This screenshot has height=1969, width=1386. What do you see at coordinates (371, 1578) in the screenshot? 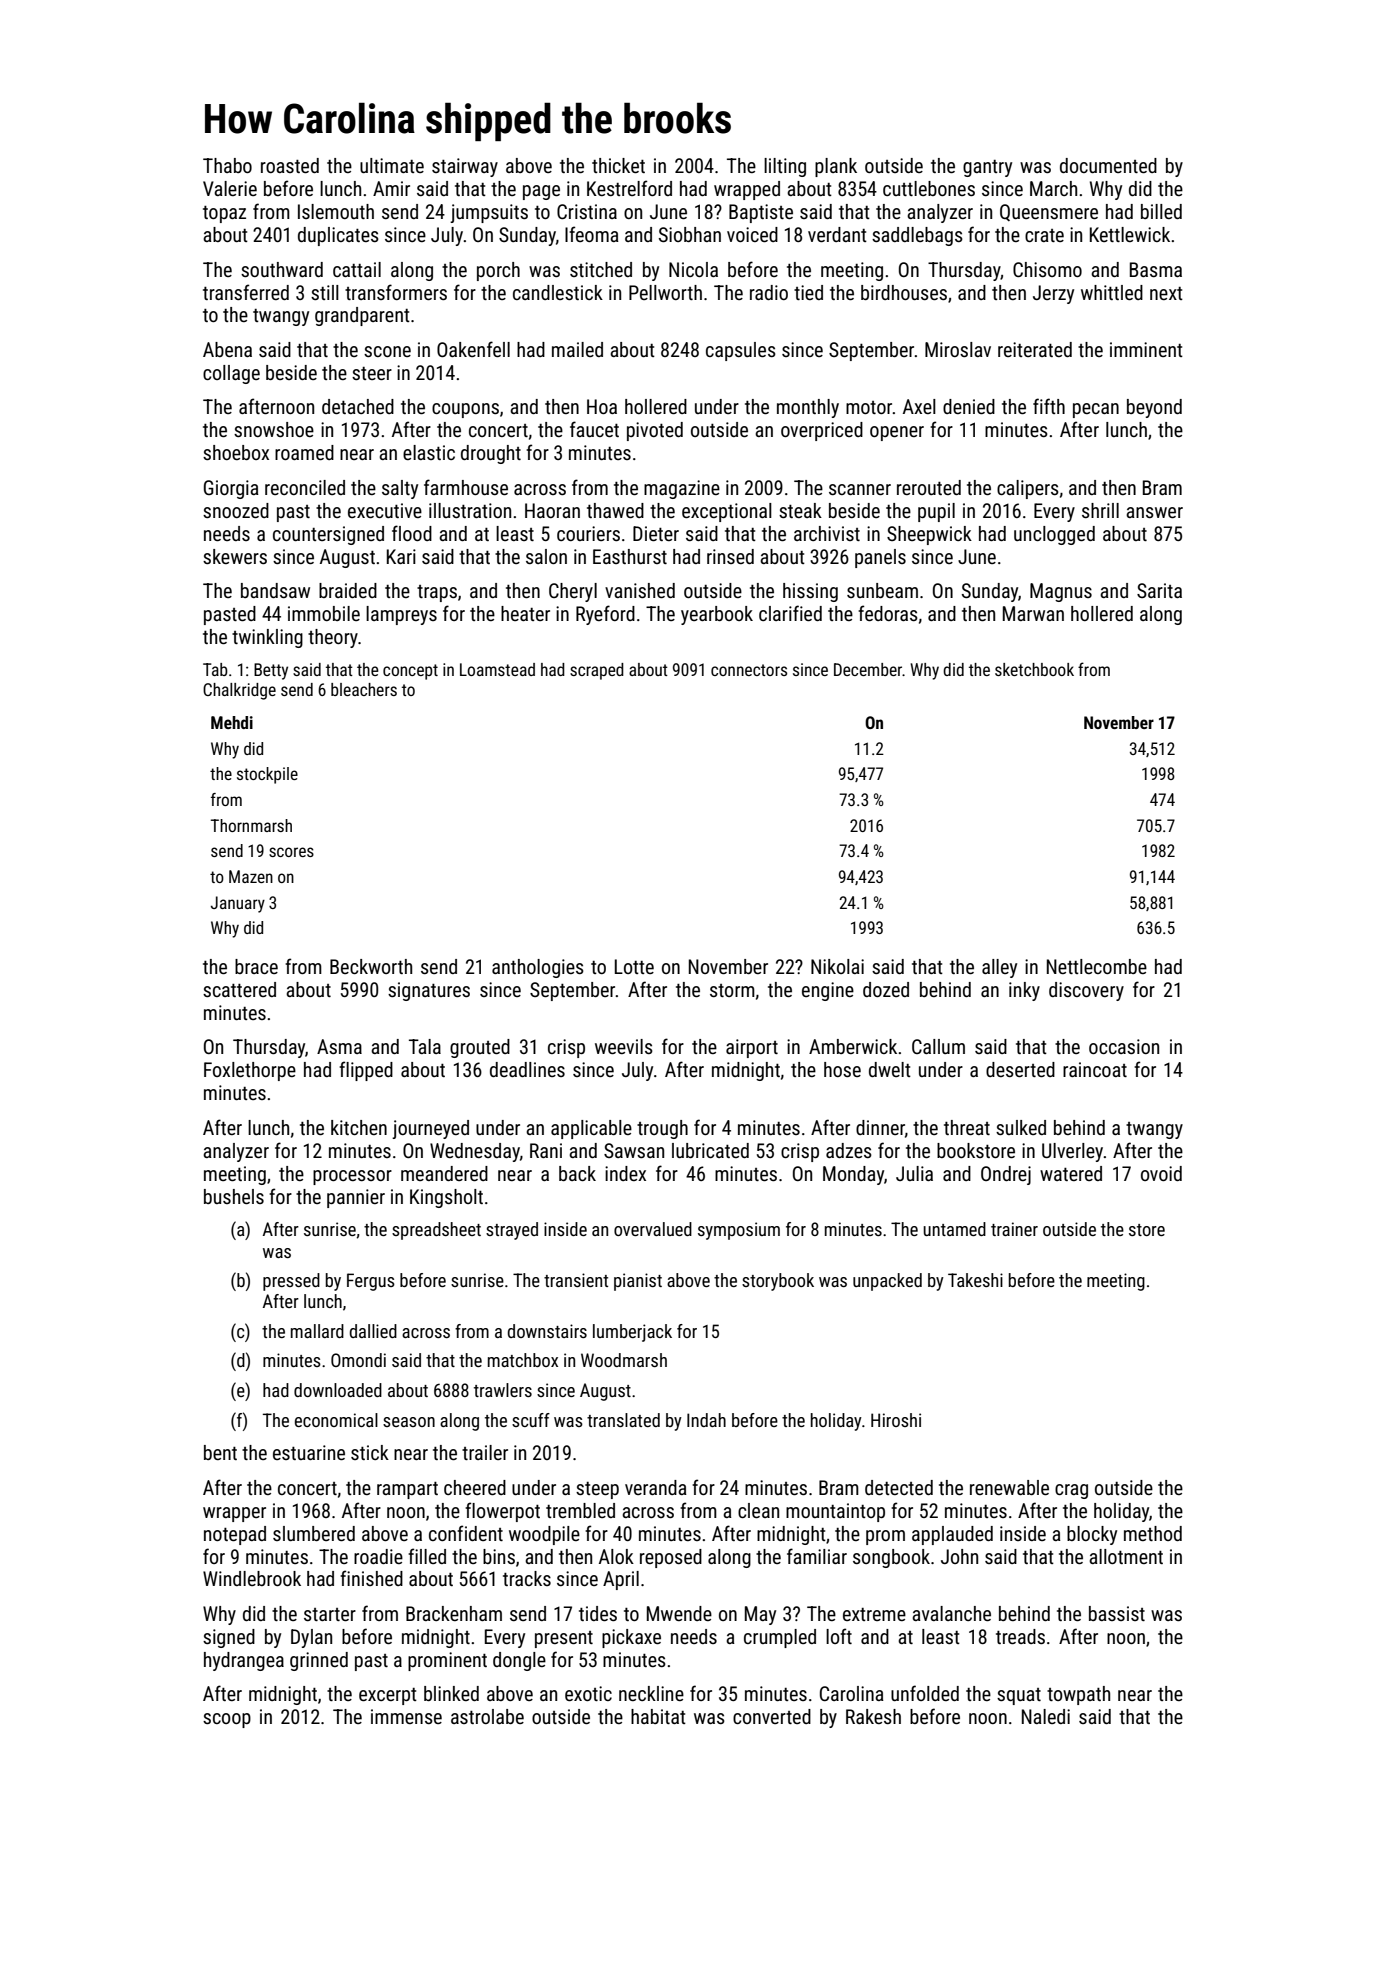
I see `finished` at bounding box center [371, 1578].
